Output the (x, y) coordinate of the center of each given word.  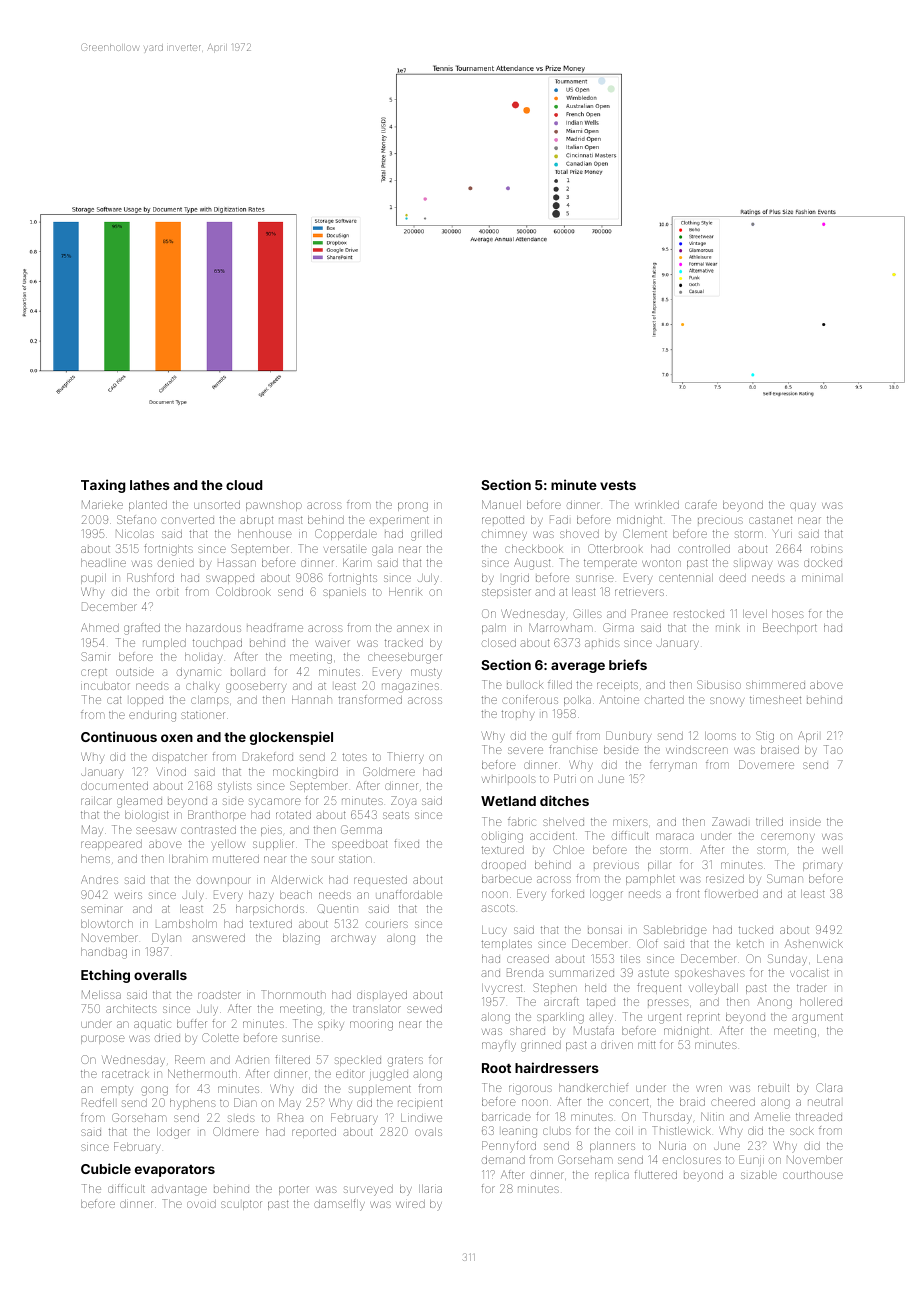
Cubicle (106, 1168)
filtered (292, 1059)
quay (803, 507)
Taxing (103, 486)
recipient (420, 1104)
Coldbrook (243, 591)
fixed (406, 843)
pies (271, 831)
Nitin (712, 1116)
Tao (833, 749)
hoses (788, 614)
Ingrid (516, 579)
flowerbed (731, 894)
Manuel (501, 504)
